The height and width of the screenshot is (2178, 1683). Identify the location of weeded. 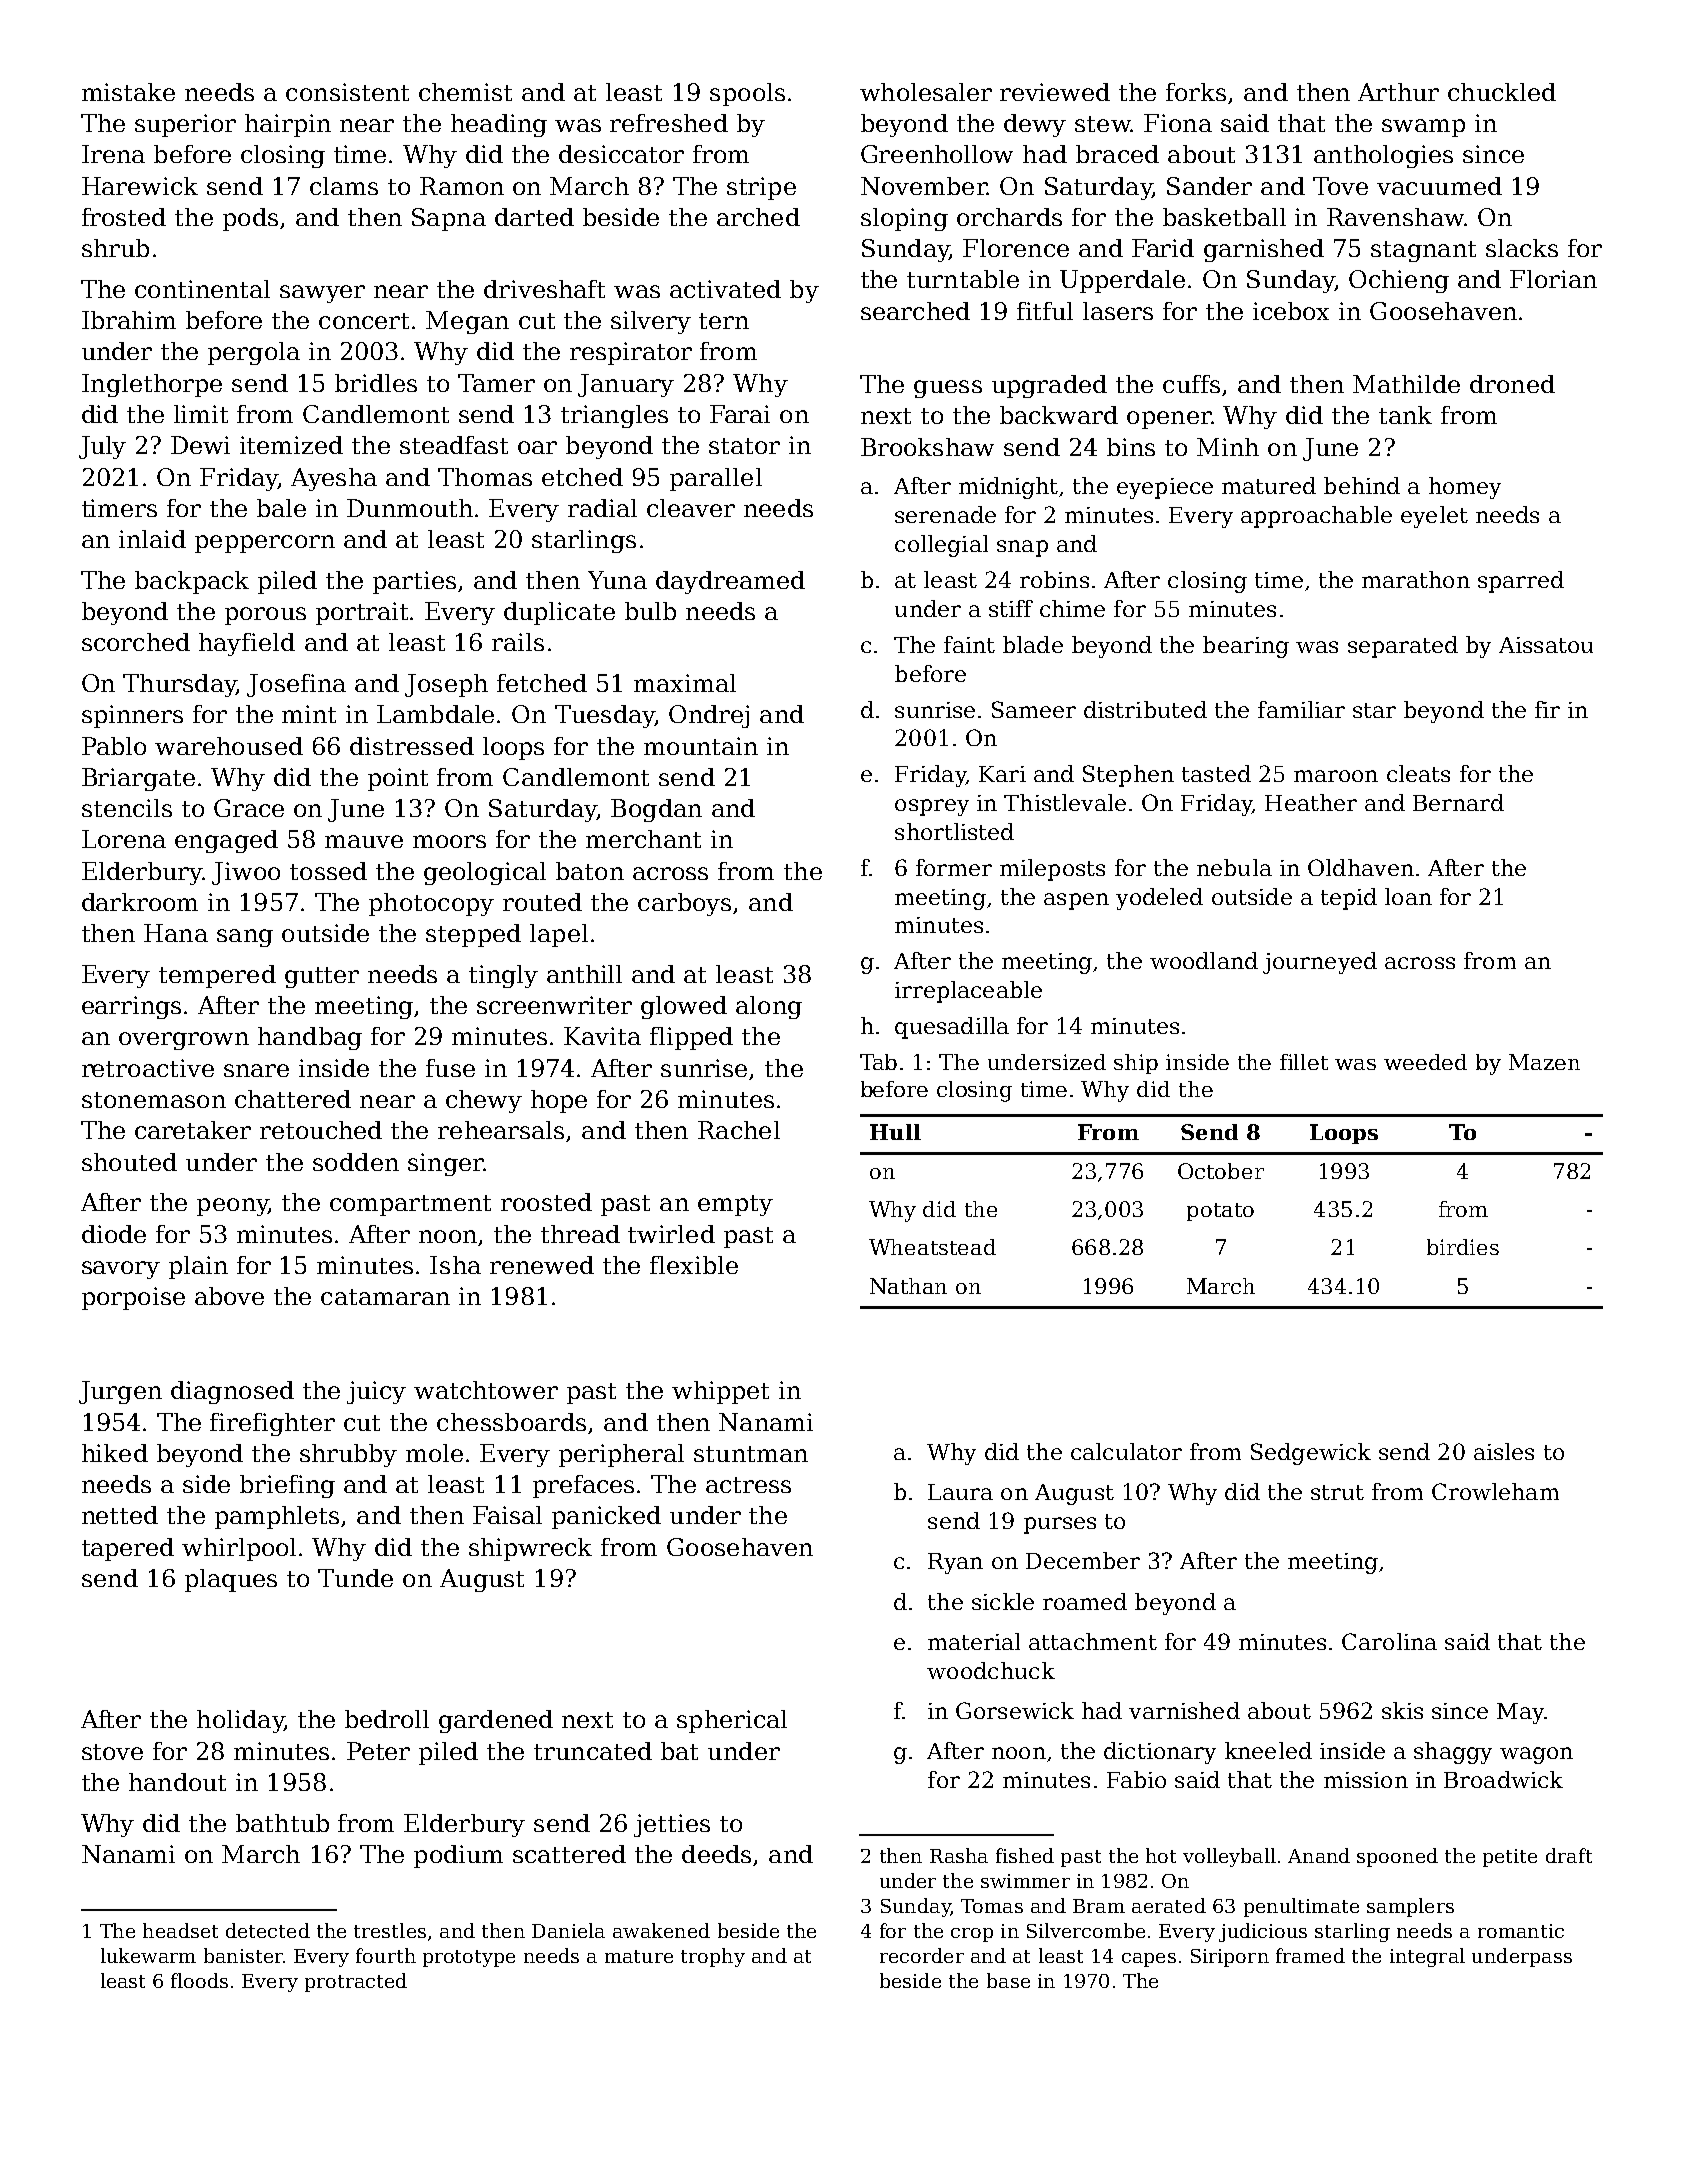
(1425, 1062).
